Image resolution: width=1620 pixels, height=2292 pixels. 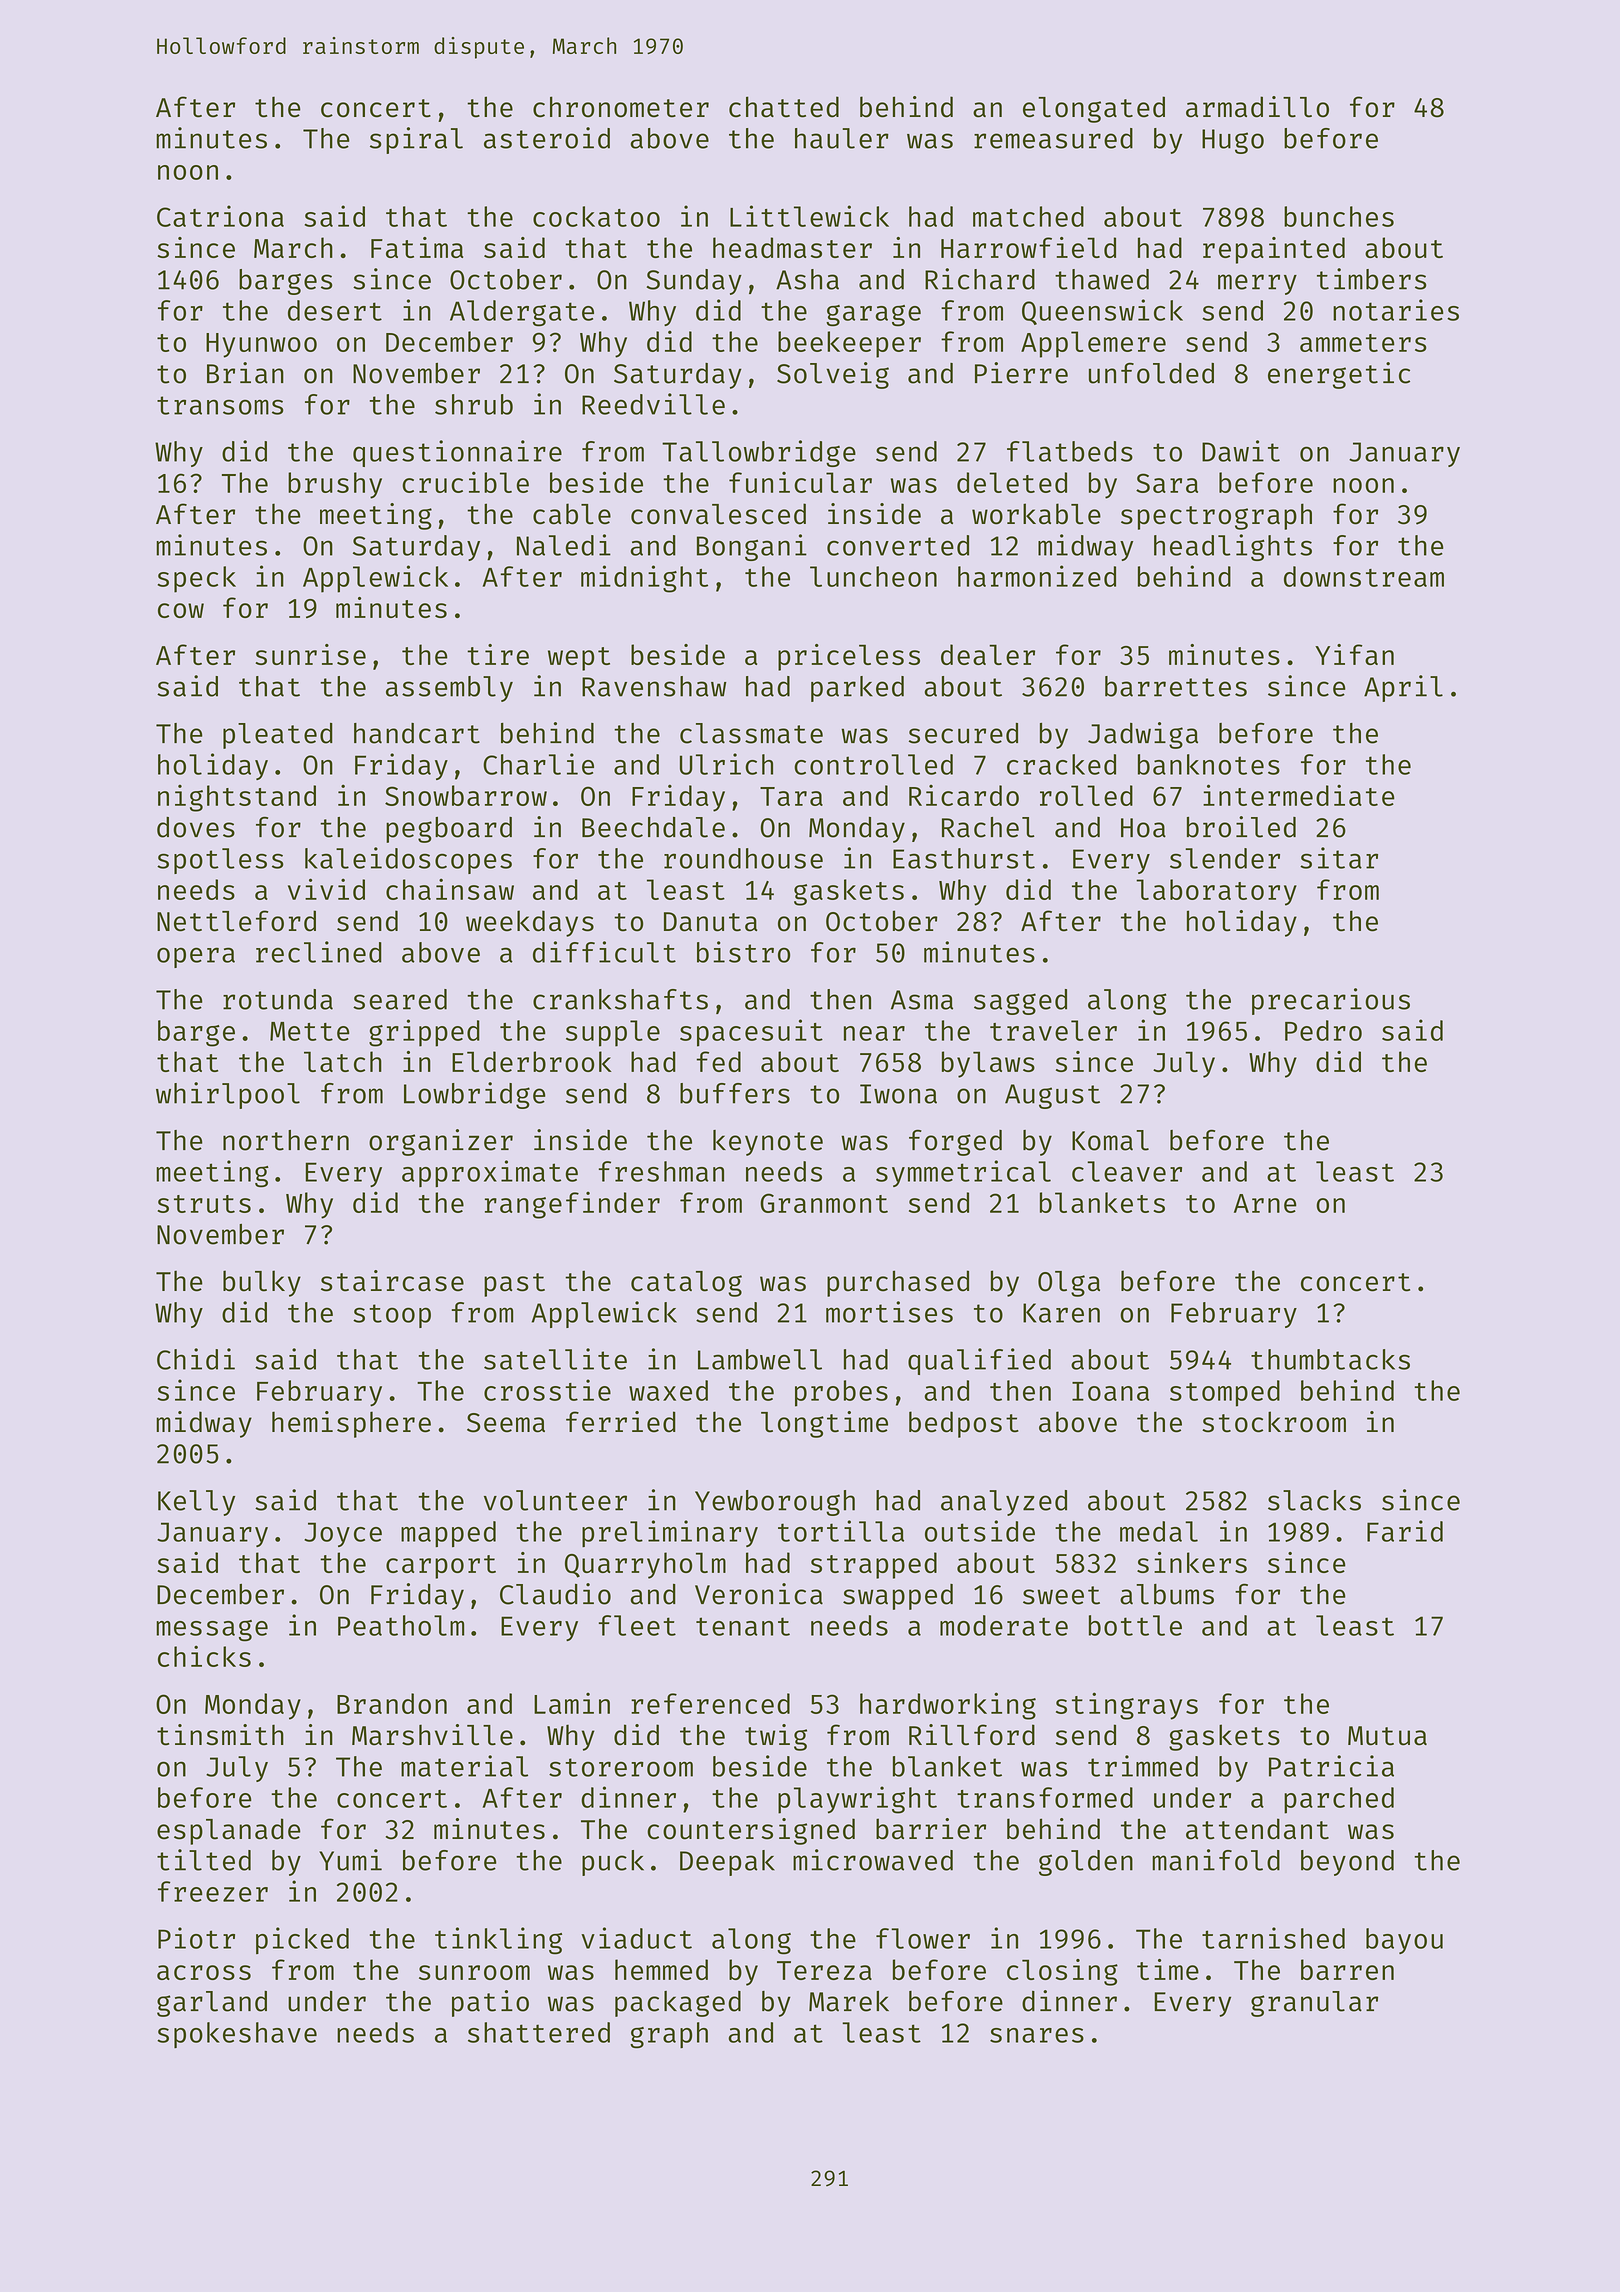 What do you see at coordinates (784, 107) in the screenshot?
I see `chatted` at bounding box center [784, 107].
